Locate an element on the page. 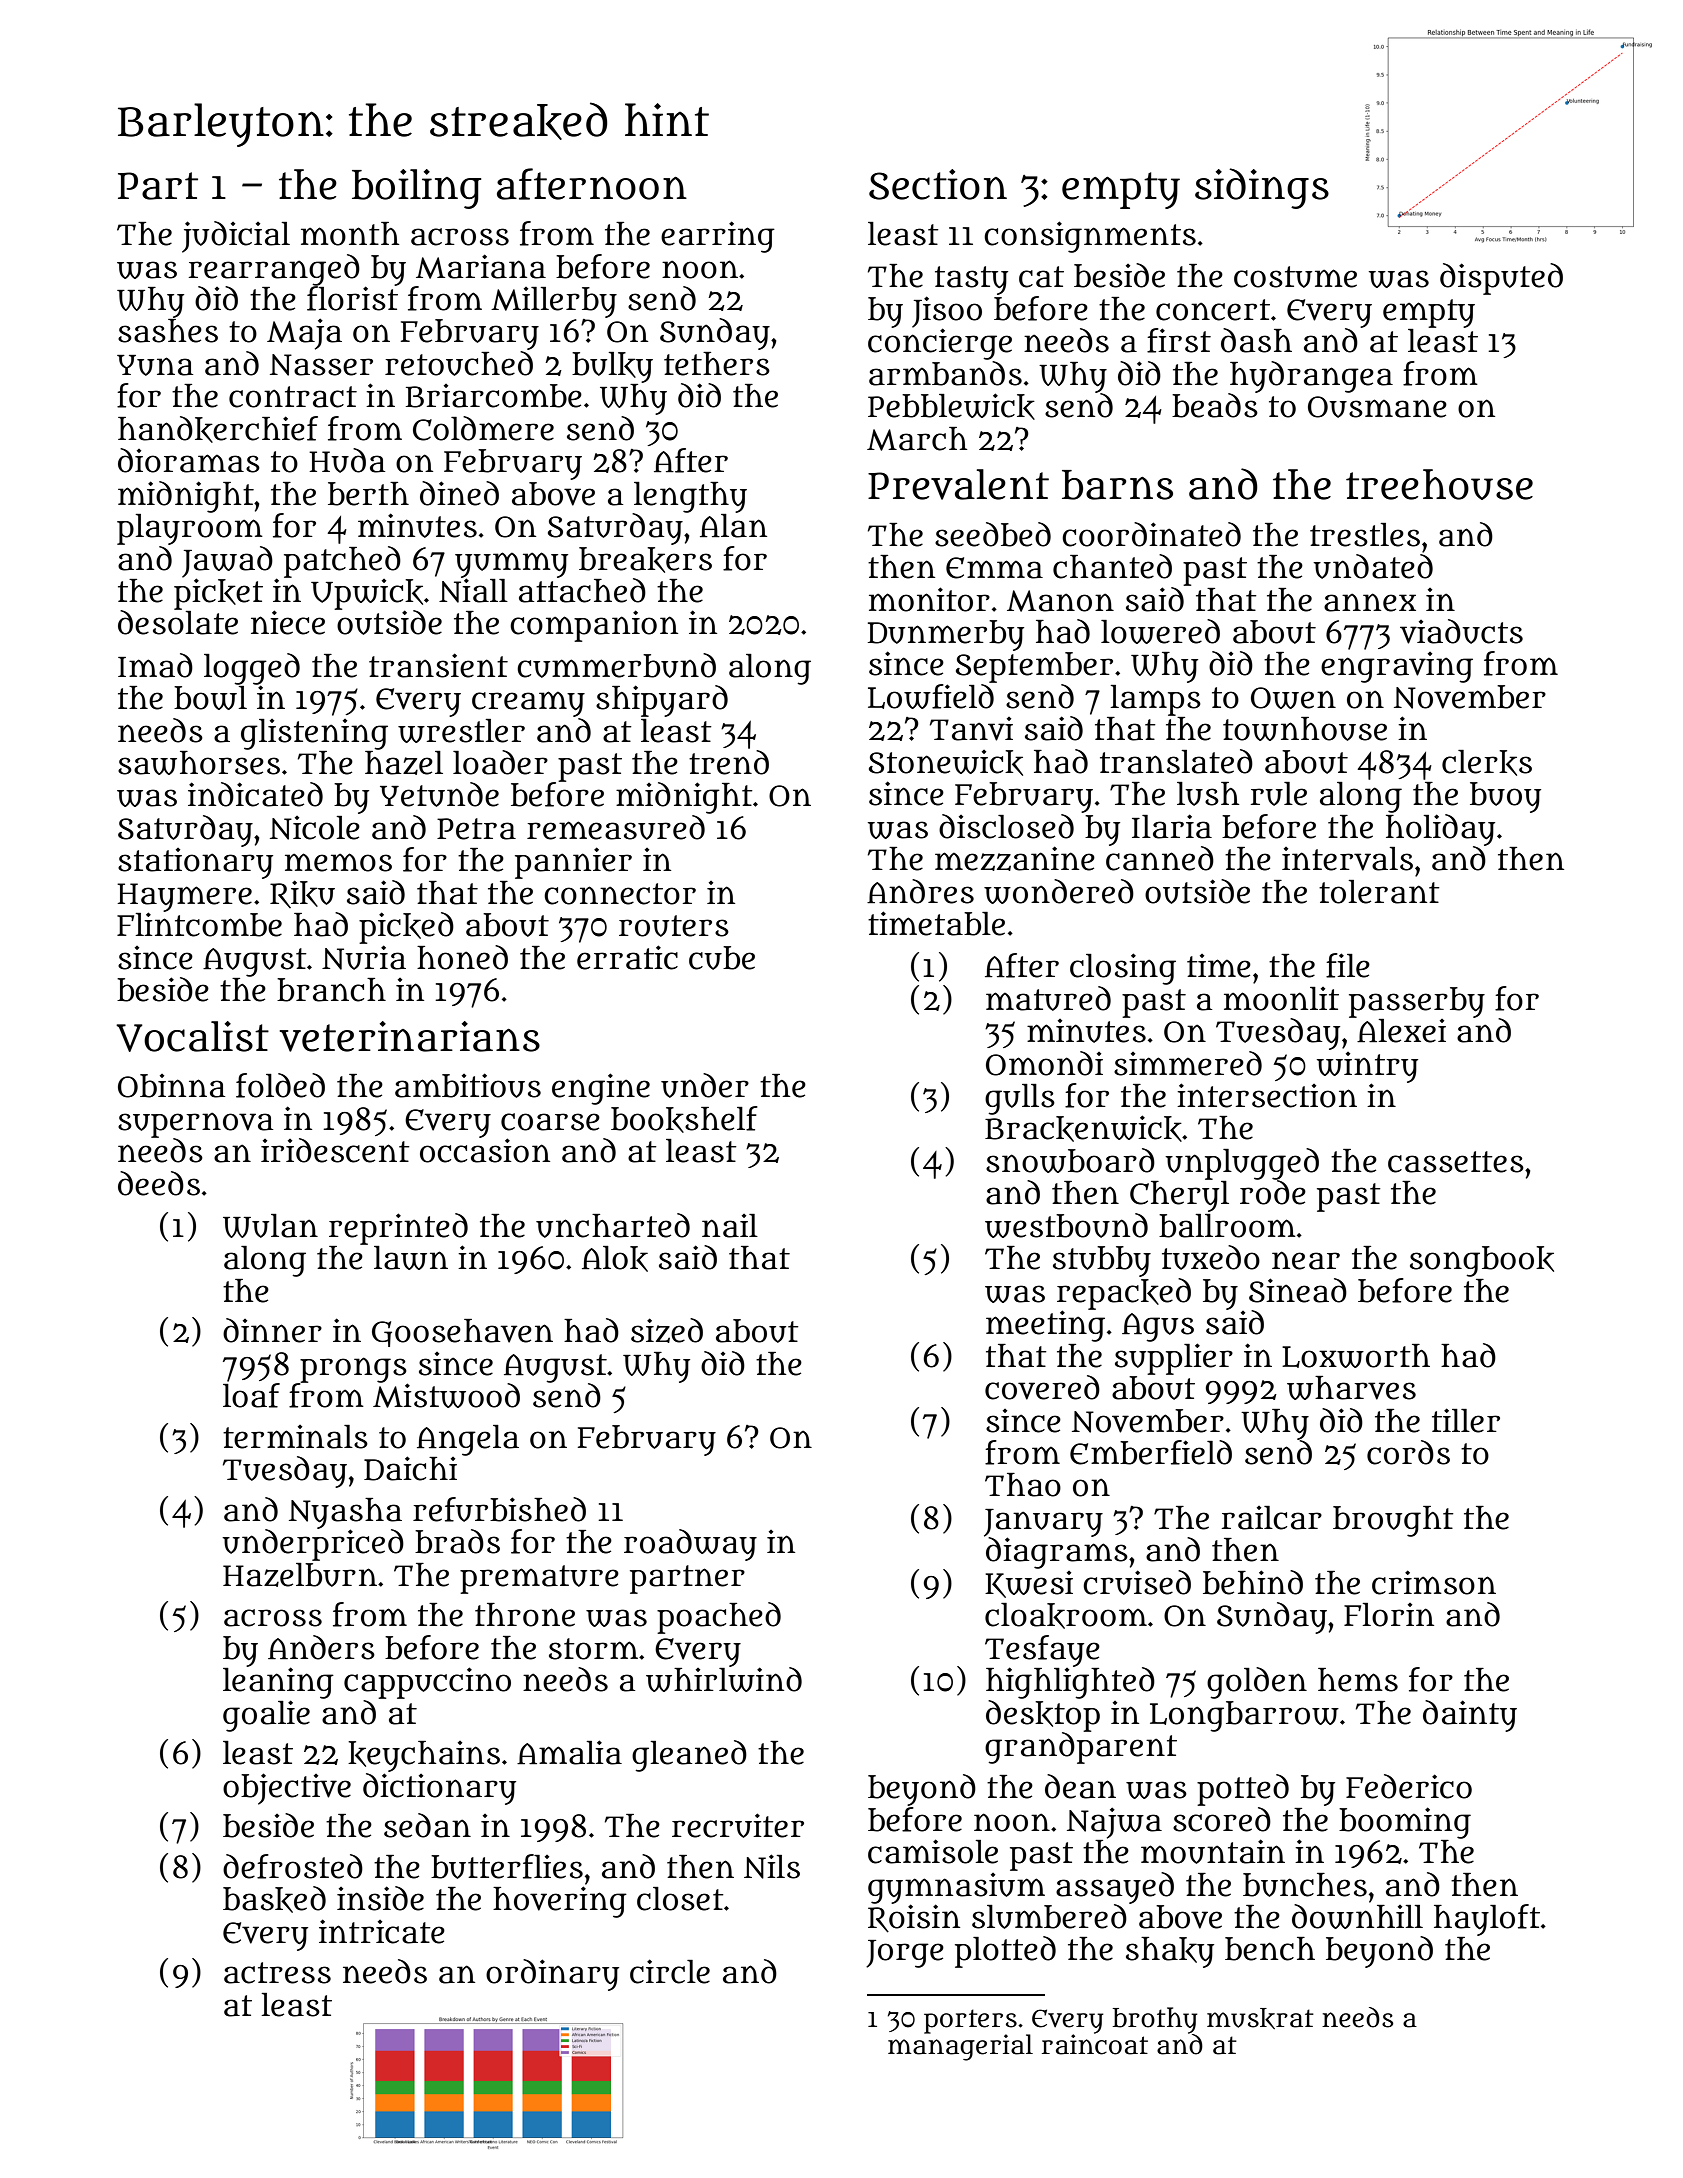 Image resolution: width=1683 pixels, height=2178 pixels. Mistwood is located at coordinates (446, 1395).
